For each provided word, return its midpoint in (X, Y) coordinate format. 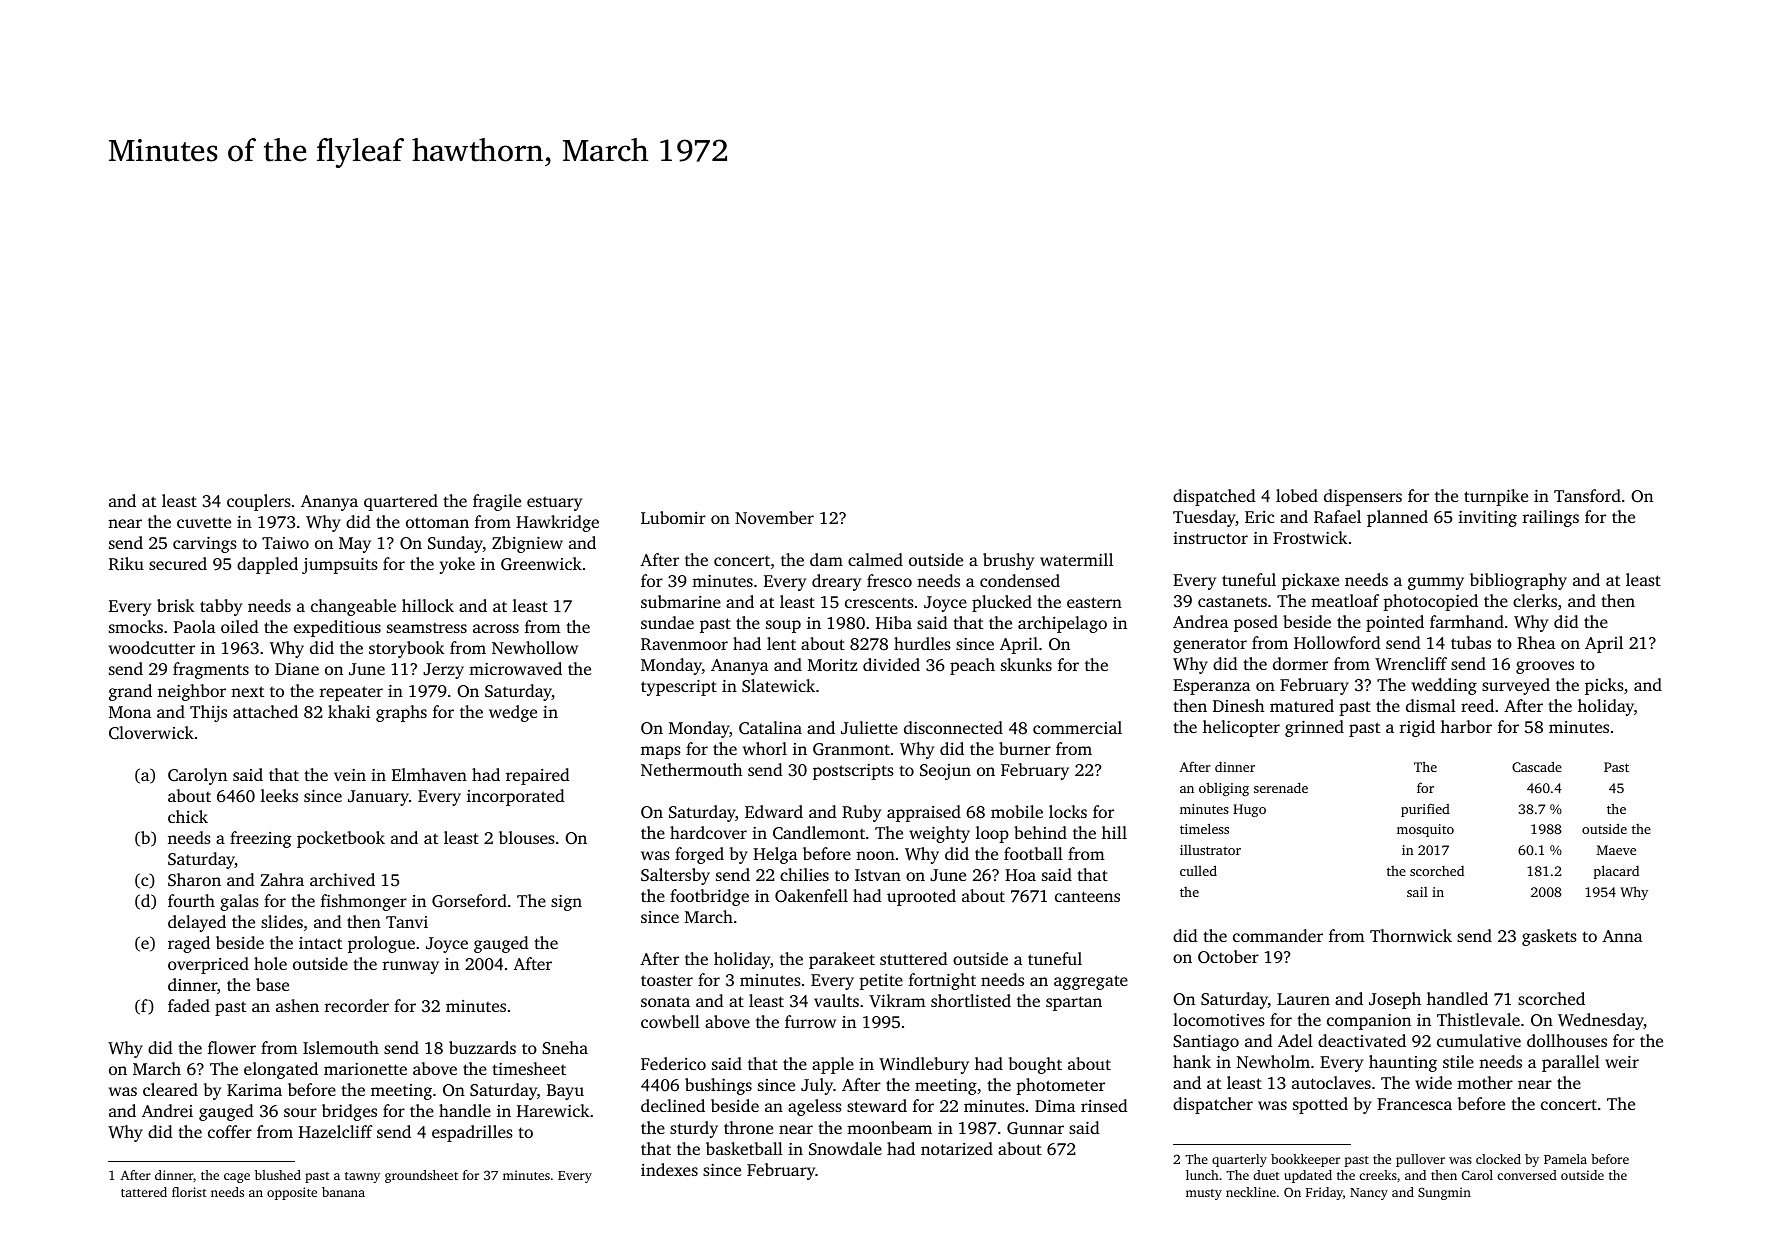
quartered (401, 502)
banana (343, 1192)
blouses (527, 837)
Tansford (1587, 495)
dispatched (1214, 497)
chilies (804, 874)
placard (1616, 872)
